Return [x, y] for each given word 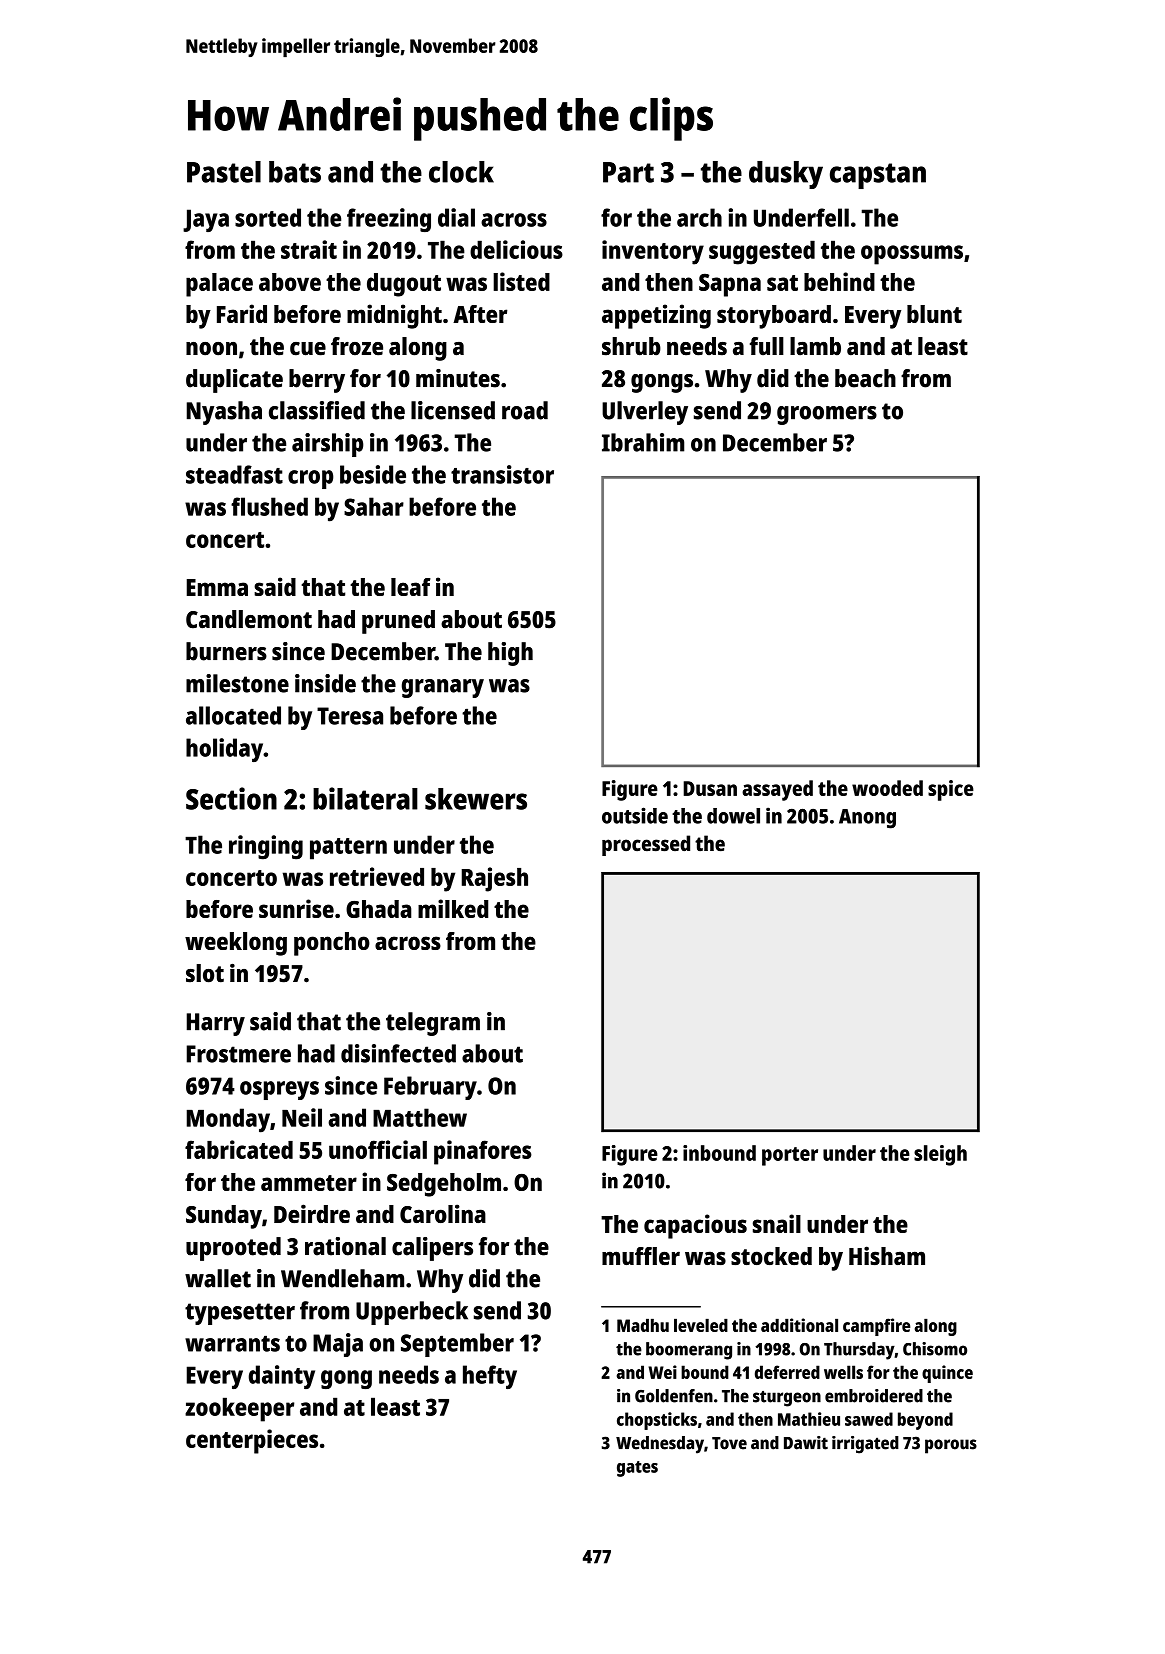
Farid [242, 313]
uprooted [233, 1249]
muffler [641, 1256]
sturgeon [787, 1399]
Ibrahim [643, 442]
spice [951, 790]
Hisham [887, 1255]
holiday [224, 750]
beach [865, 378]
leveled [701, 1325]
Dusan [710, 788]
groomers [827, 415]
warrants [232, 1344]
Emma [217, 587]
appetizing [656, 316]
